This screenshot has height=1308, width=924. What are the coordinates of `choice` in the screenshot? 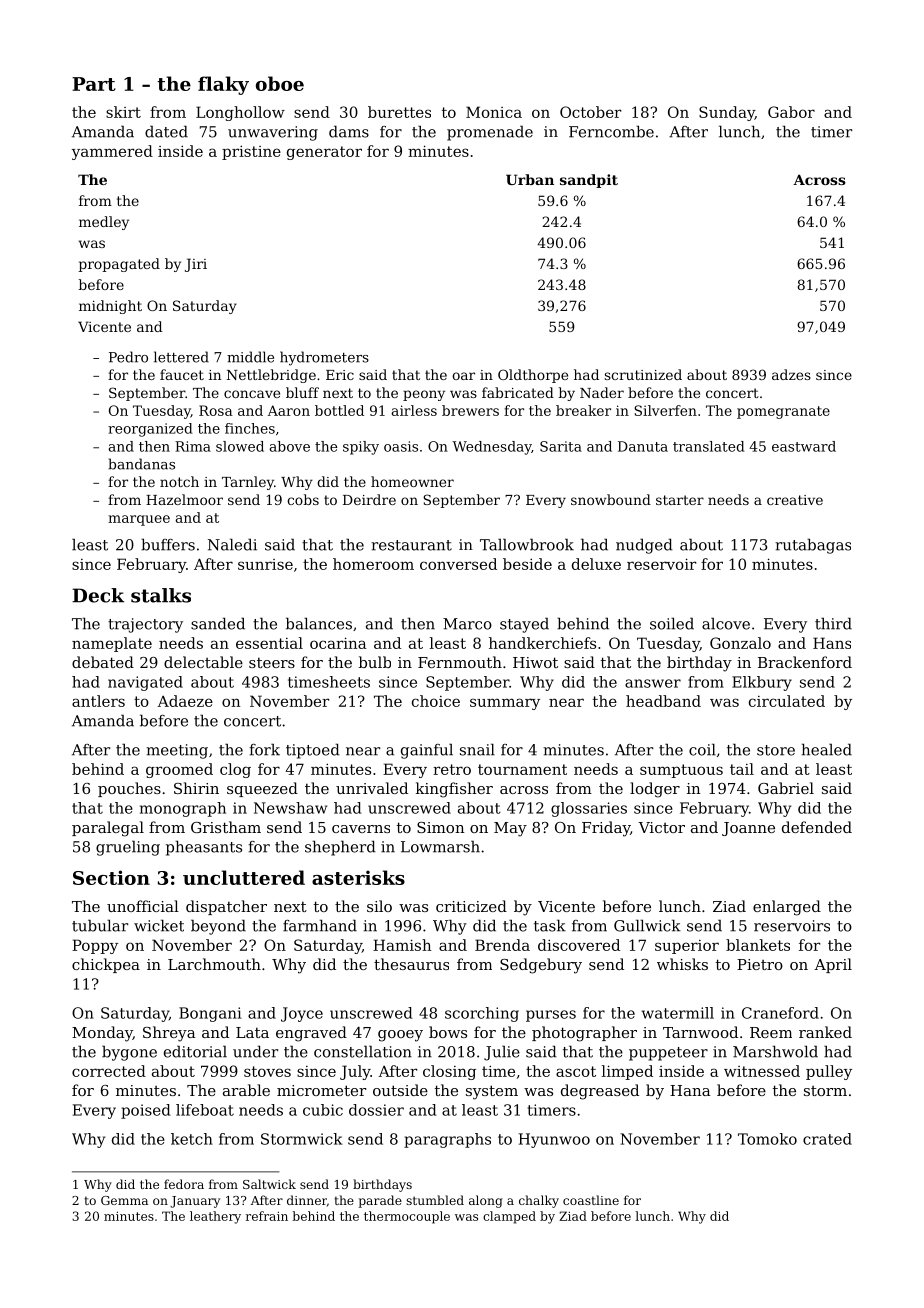 It's located at (436, 701).
